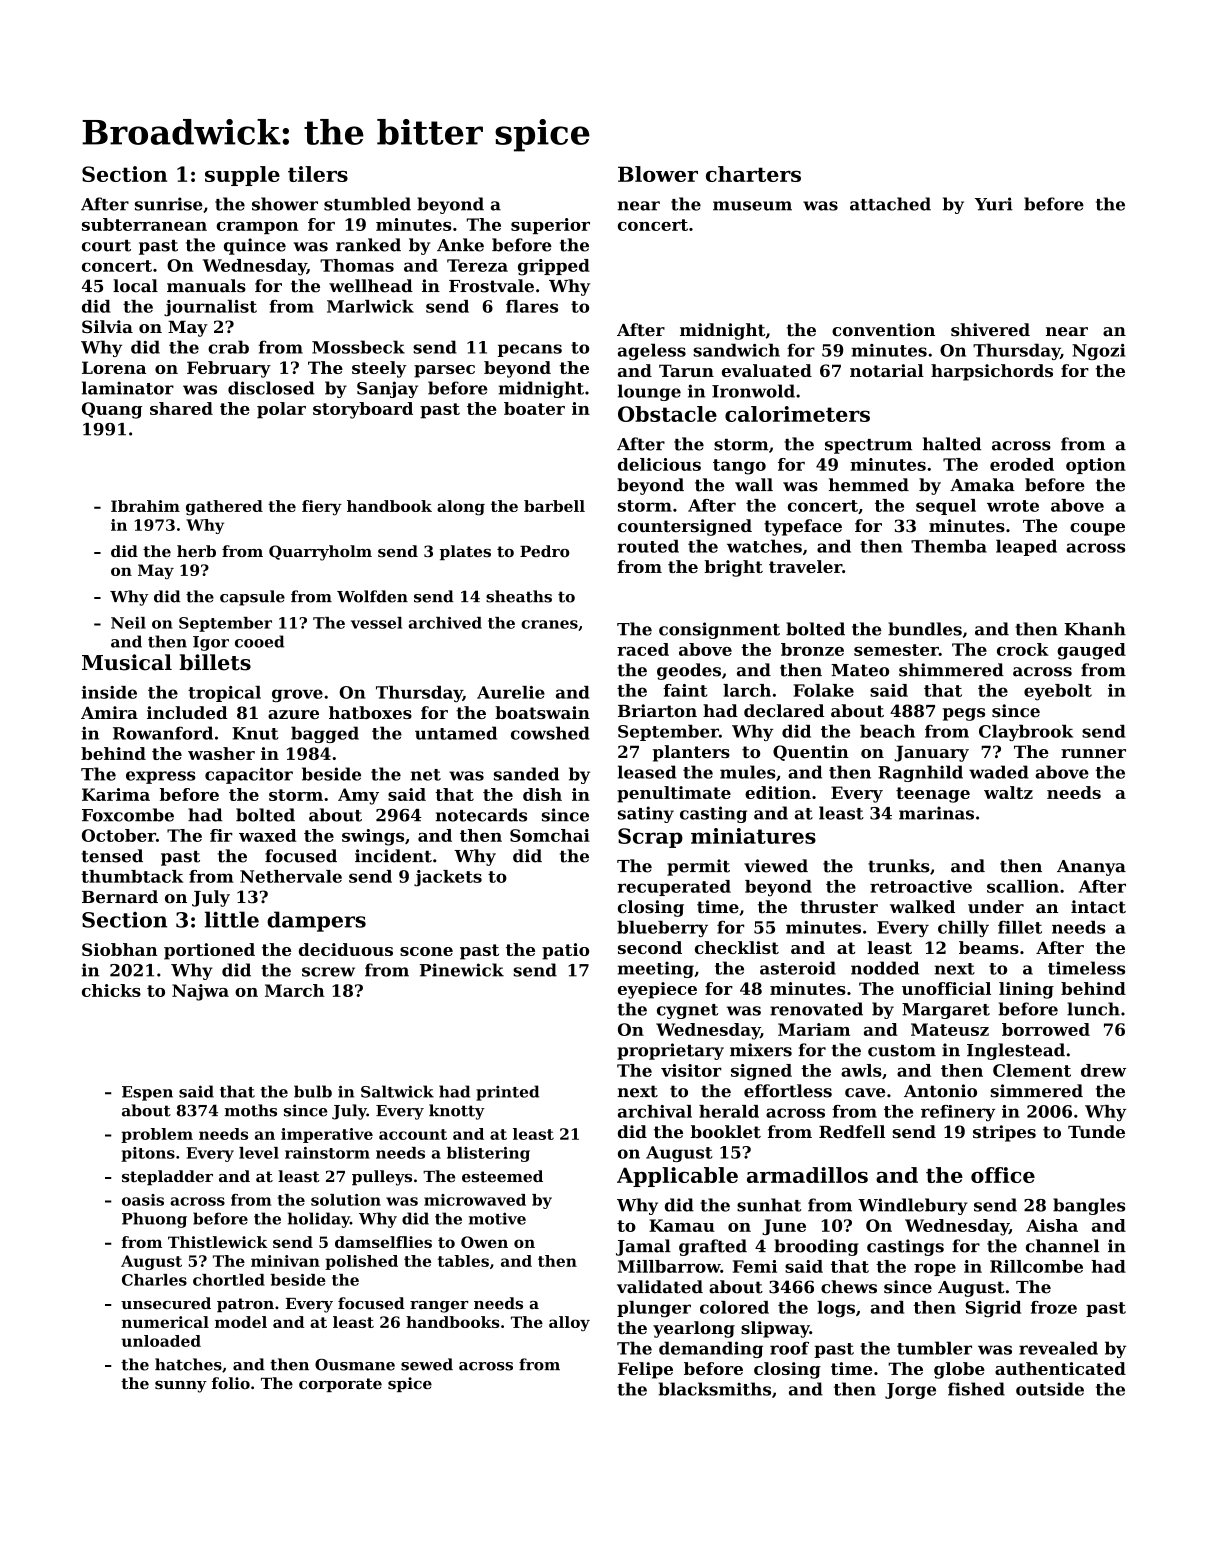  I want to click on disclosed, so click(271, 388).
